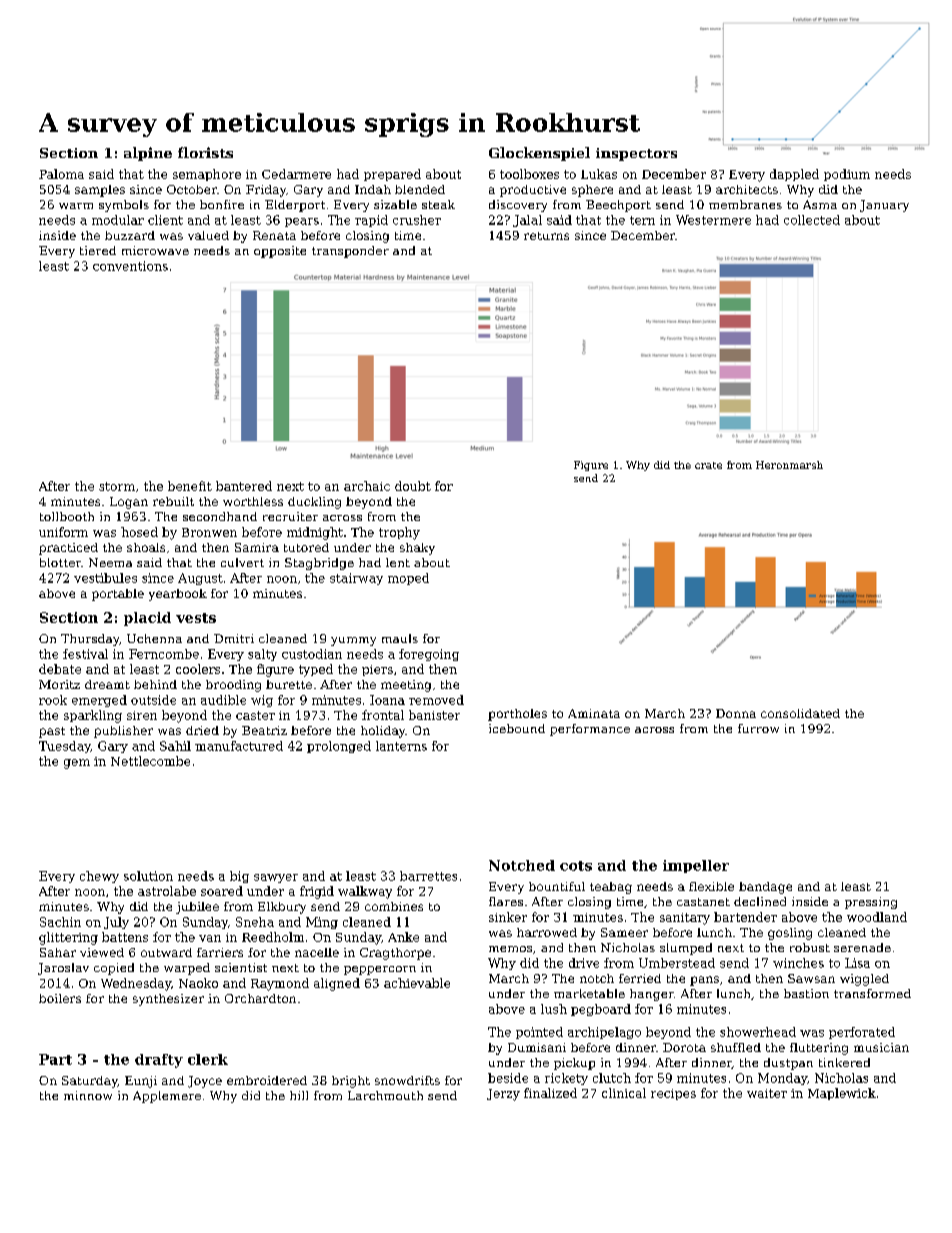 The height and width of the screenshot is (1233, 952). What do you see at coordinates (704, 981) in the screenshot?
I see `pans` at bounding box center [704, 981].
